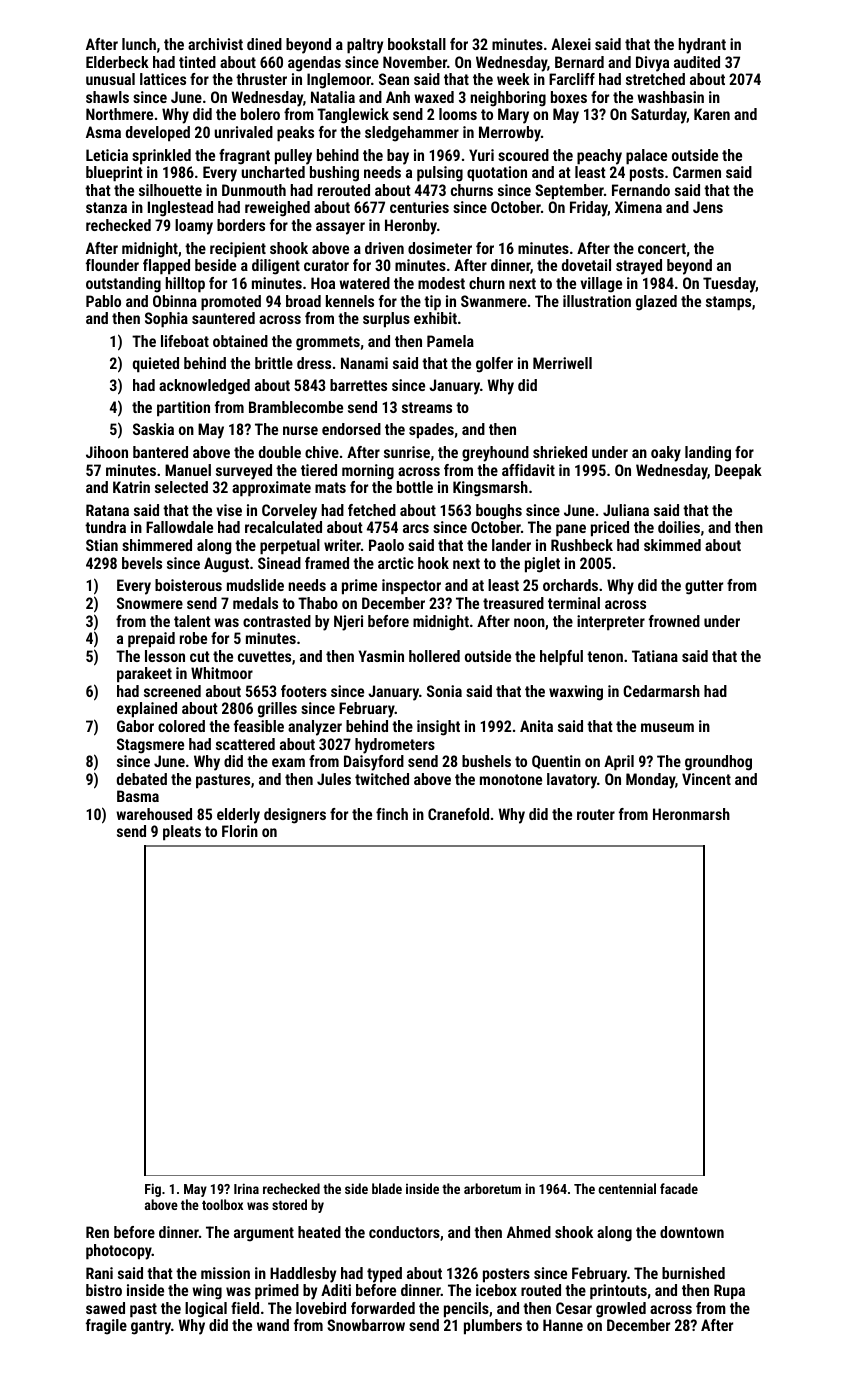 The width and height of the screenshot is (849, 1400). Describe the element at coordinates (231, 303) in the screenshot. I see `promoted` at that location.
